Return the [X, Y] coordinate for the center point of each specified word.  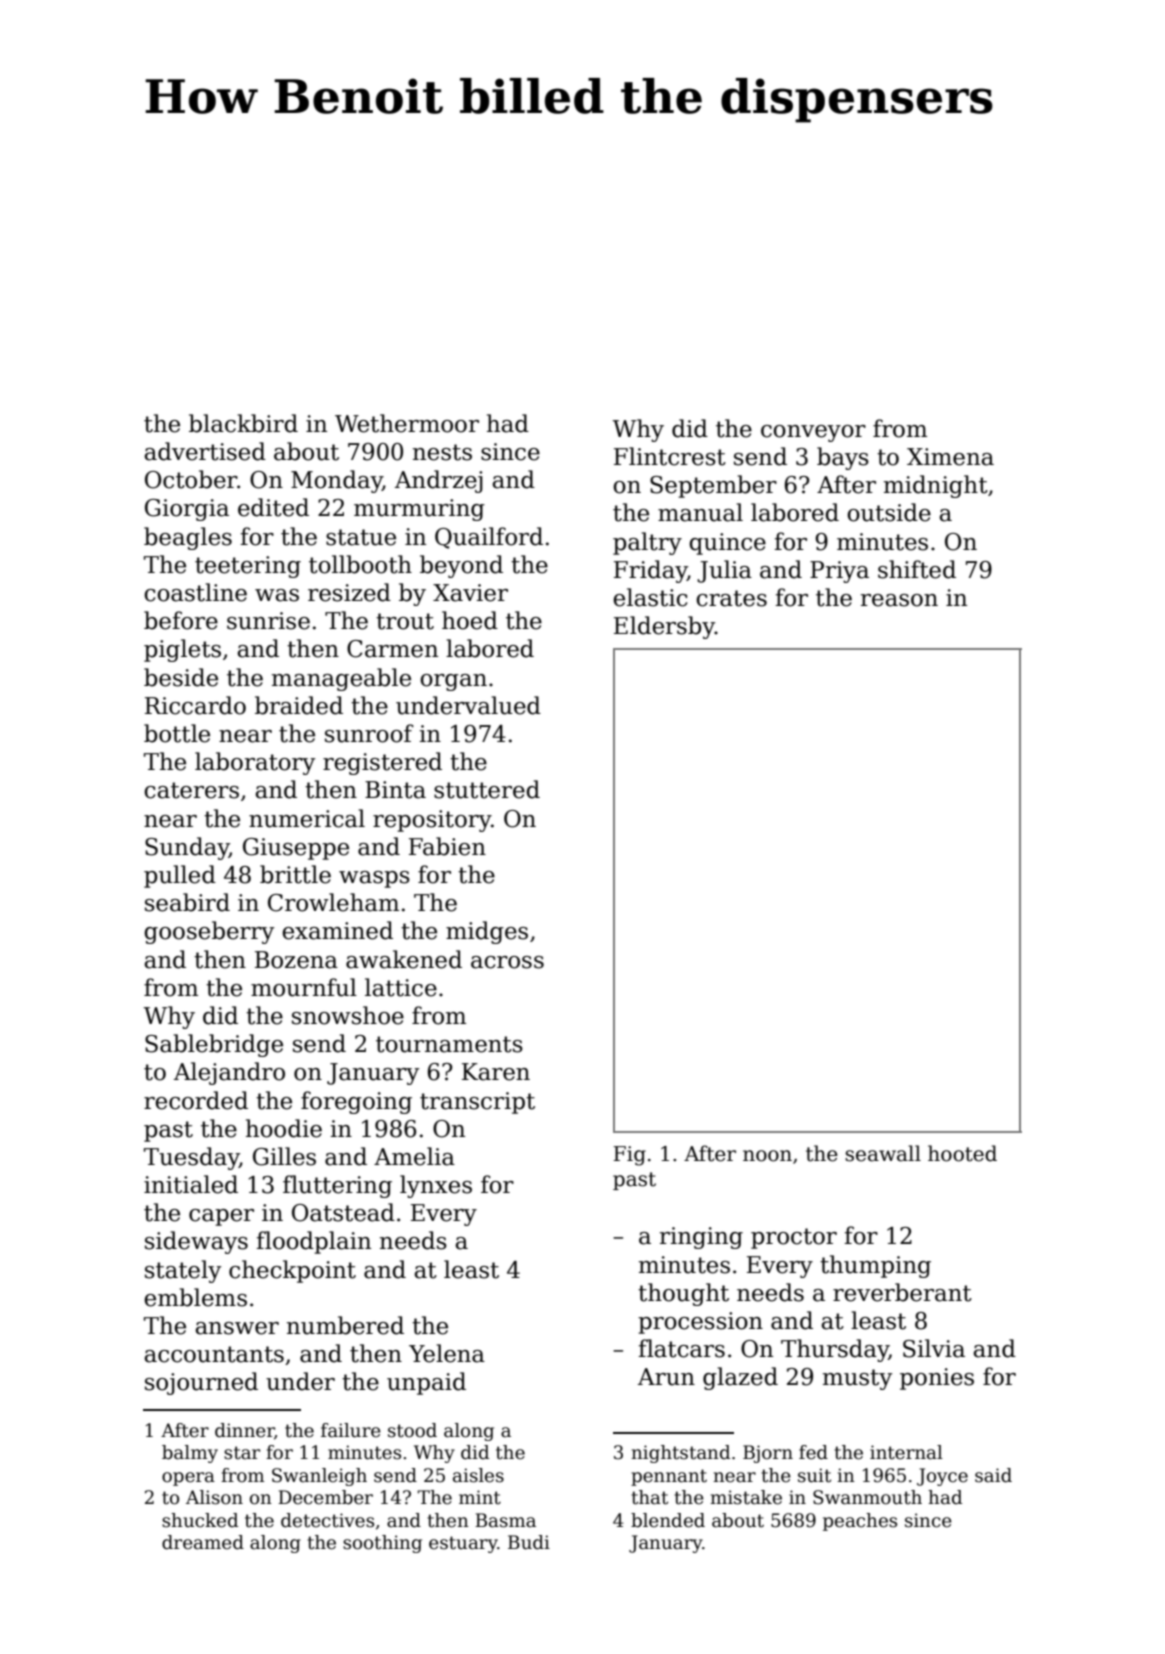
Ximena [950, 457]
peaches [860, 1522]
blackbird [243, 423]
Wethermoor [407, 423]
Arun [666, 1377]
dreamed [203, 1542]
